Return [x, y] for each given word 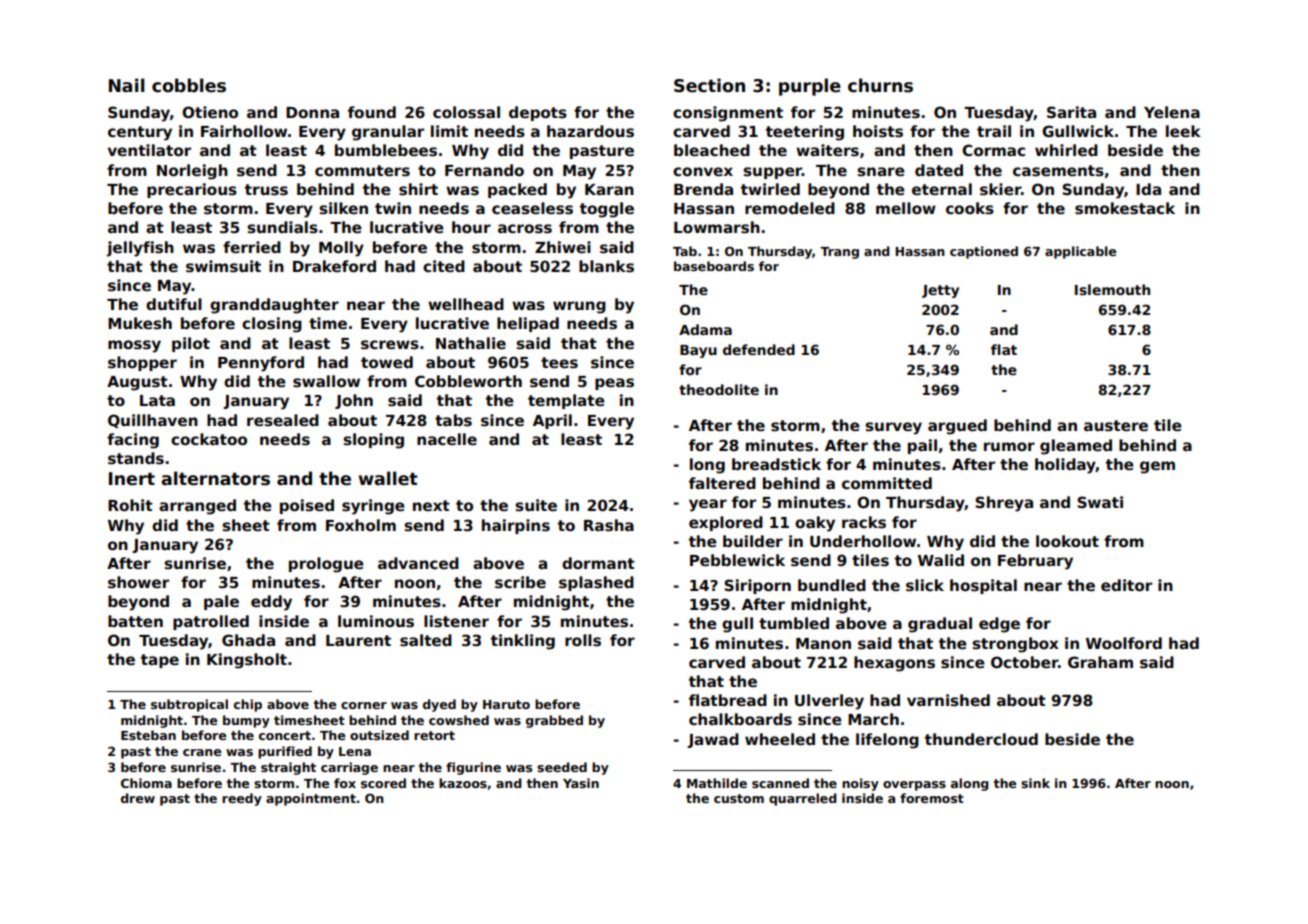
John [354, 401]
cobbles [189, 85]
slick [925, 585]
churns [880, 85]
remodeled [790, 208]
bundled [832, 585]
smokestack [1125, 208]
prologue [326, 565]
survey [893, 428]
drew [138, 798]
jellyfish [140, 249]
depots [538, 113]
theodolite [719, 389]
